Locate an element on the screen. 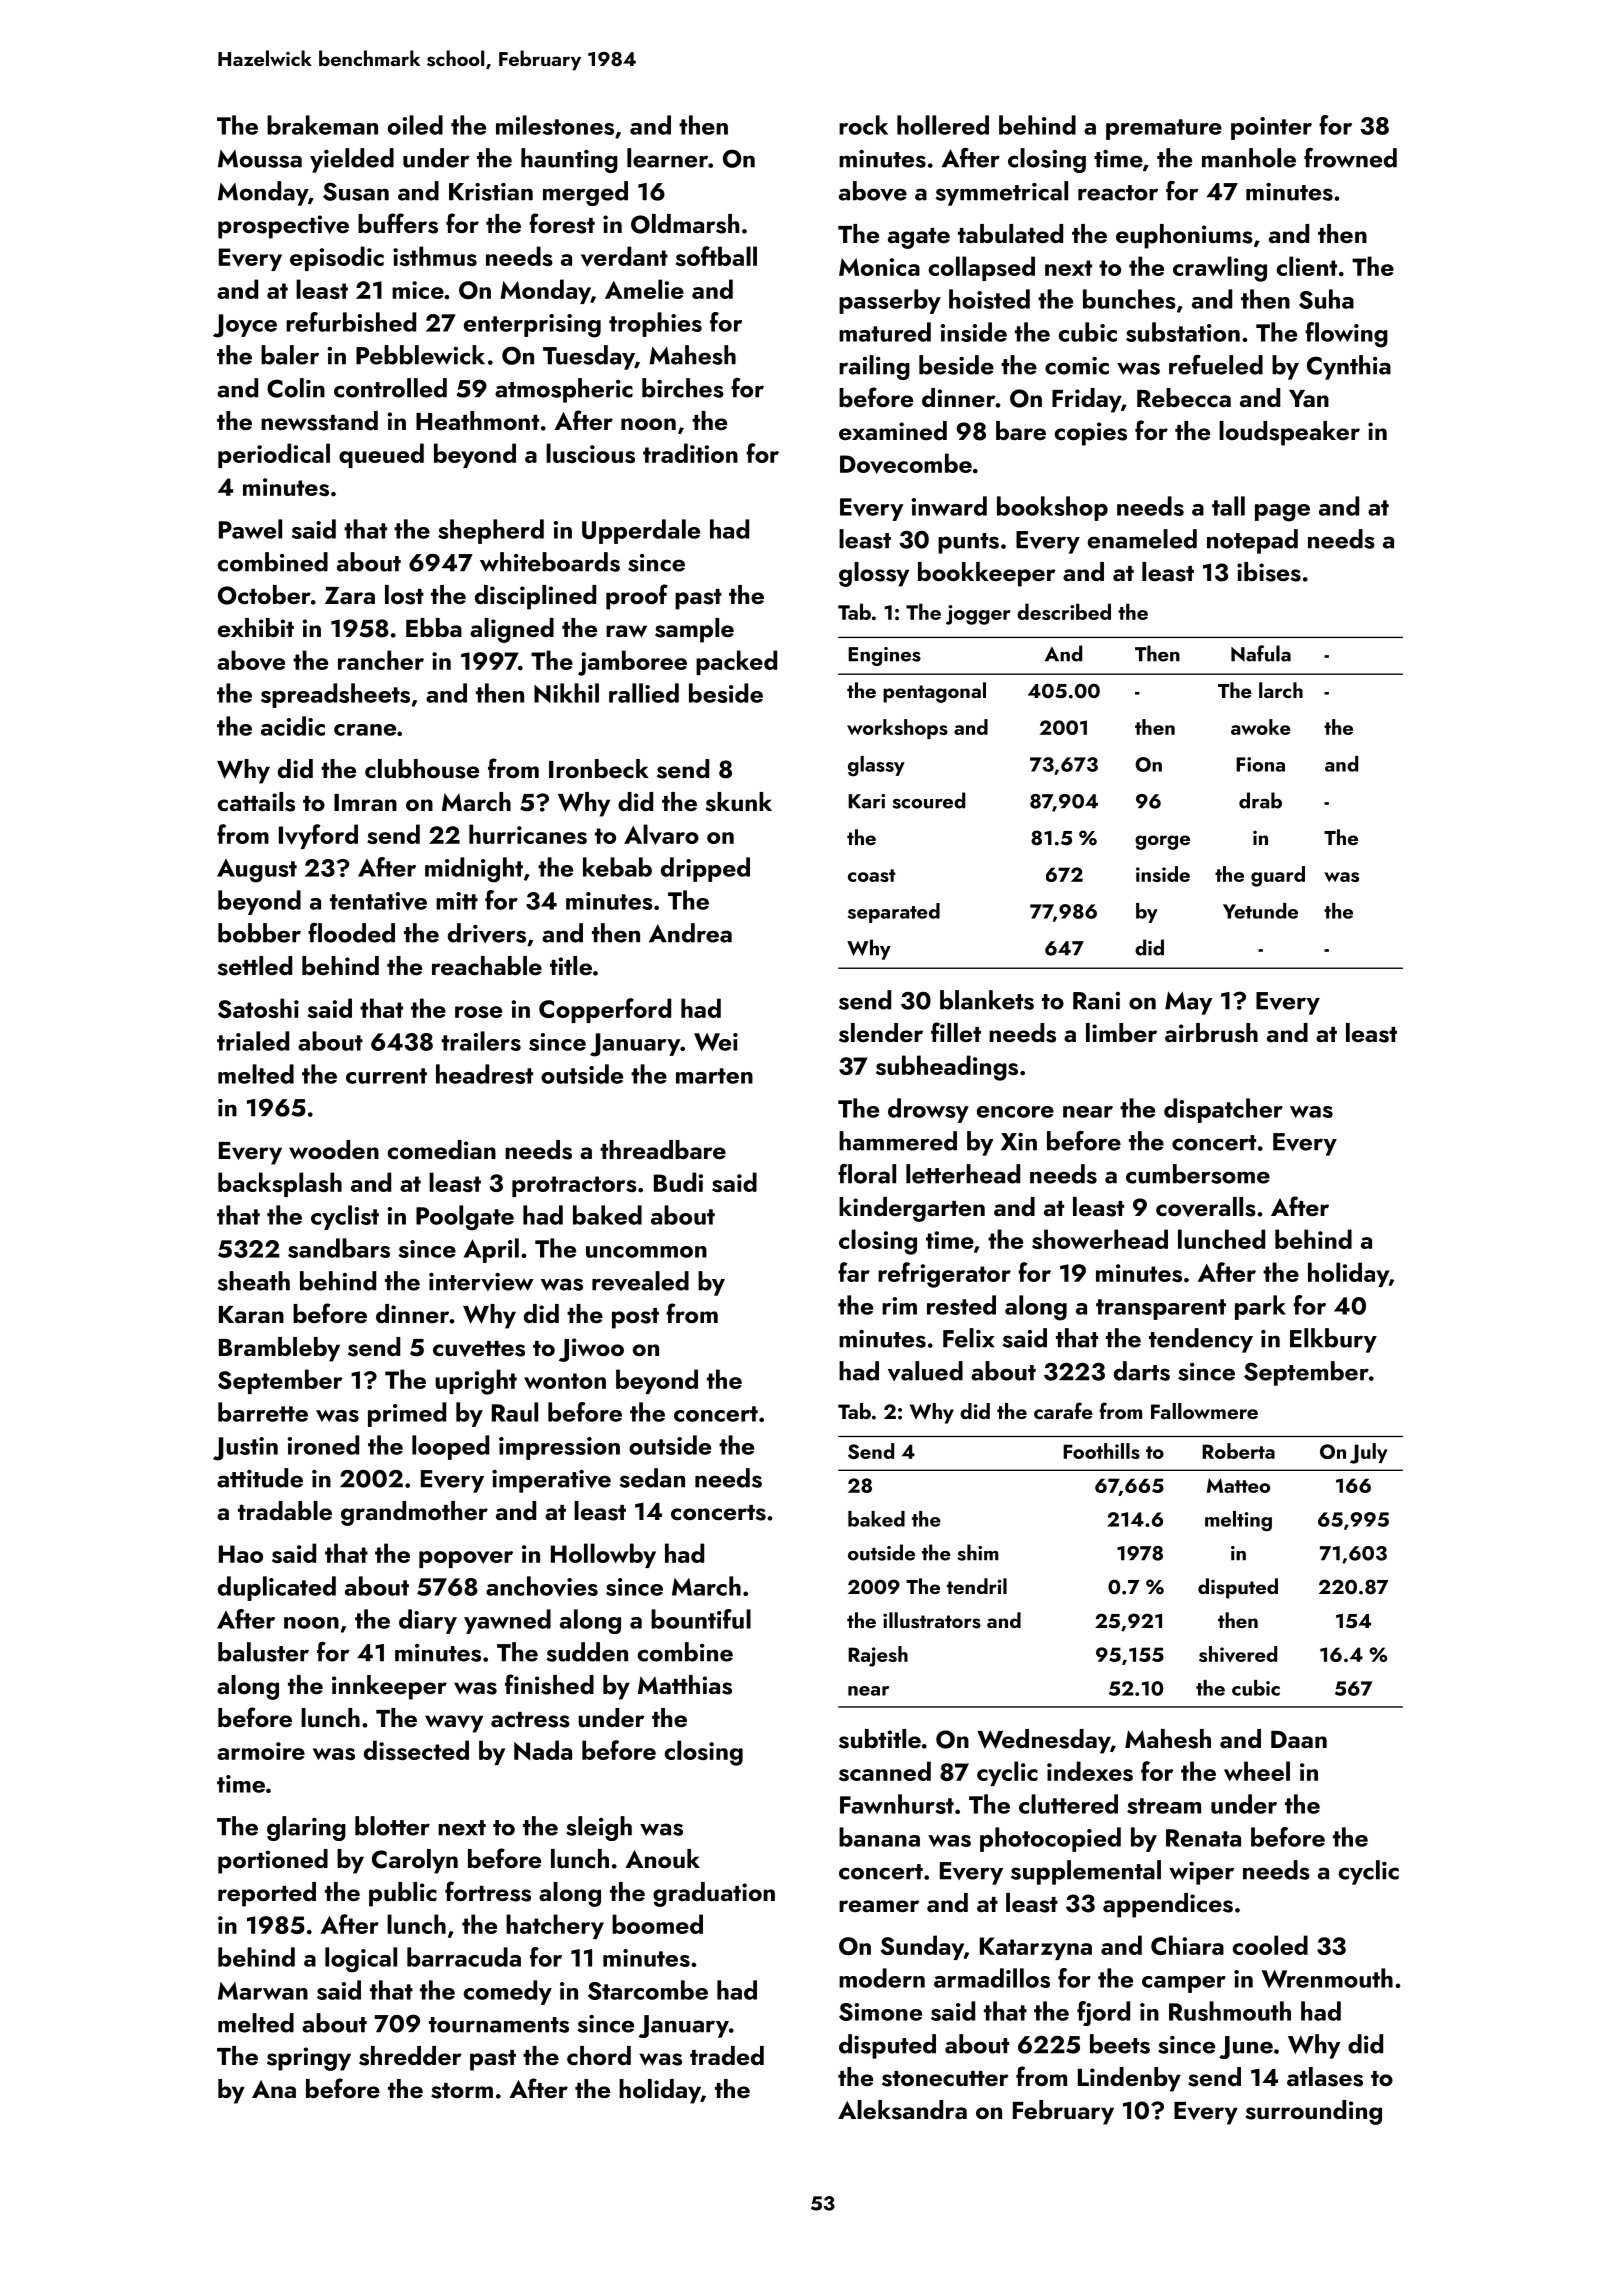 The height and width of the screenshot is (2292, 1620). tournaments is located at coordinates (499, 2025).
